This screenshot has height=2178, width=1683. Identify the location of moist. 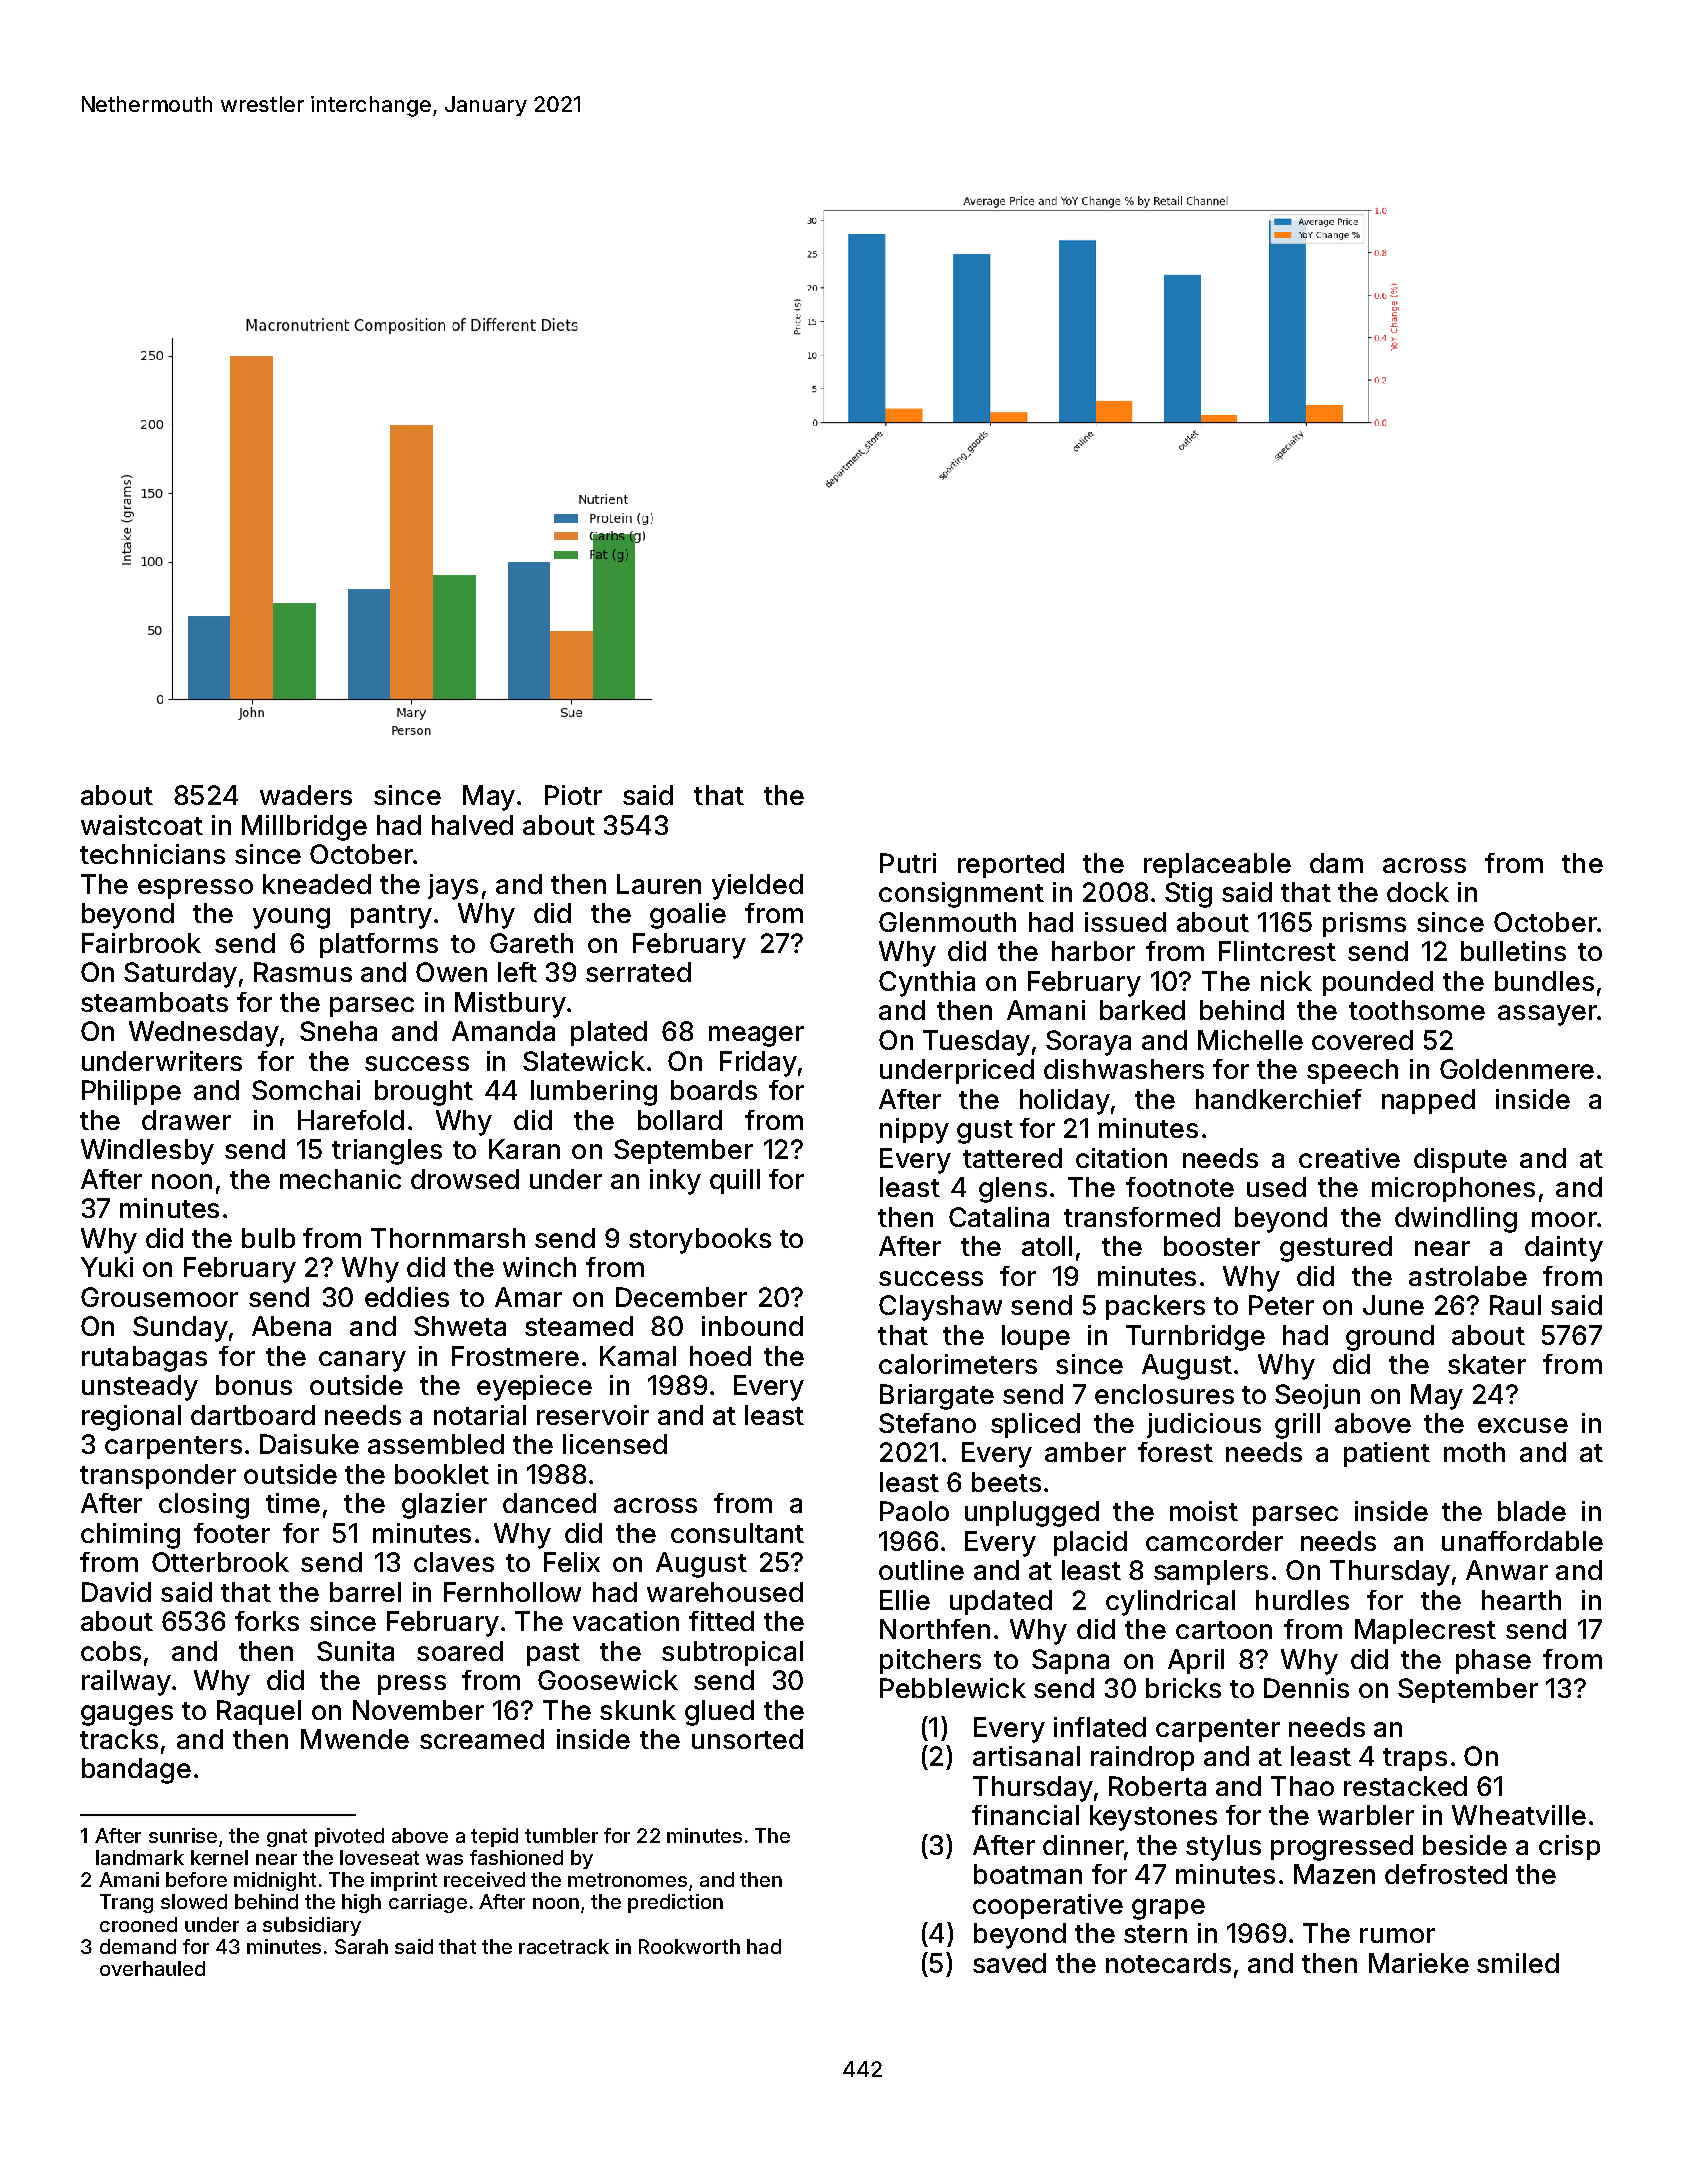
(1204, 1511).
